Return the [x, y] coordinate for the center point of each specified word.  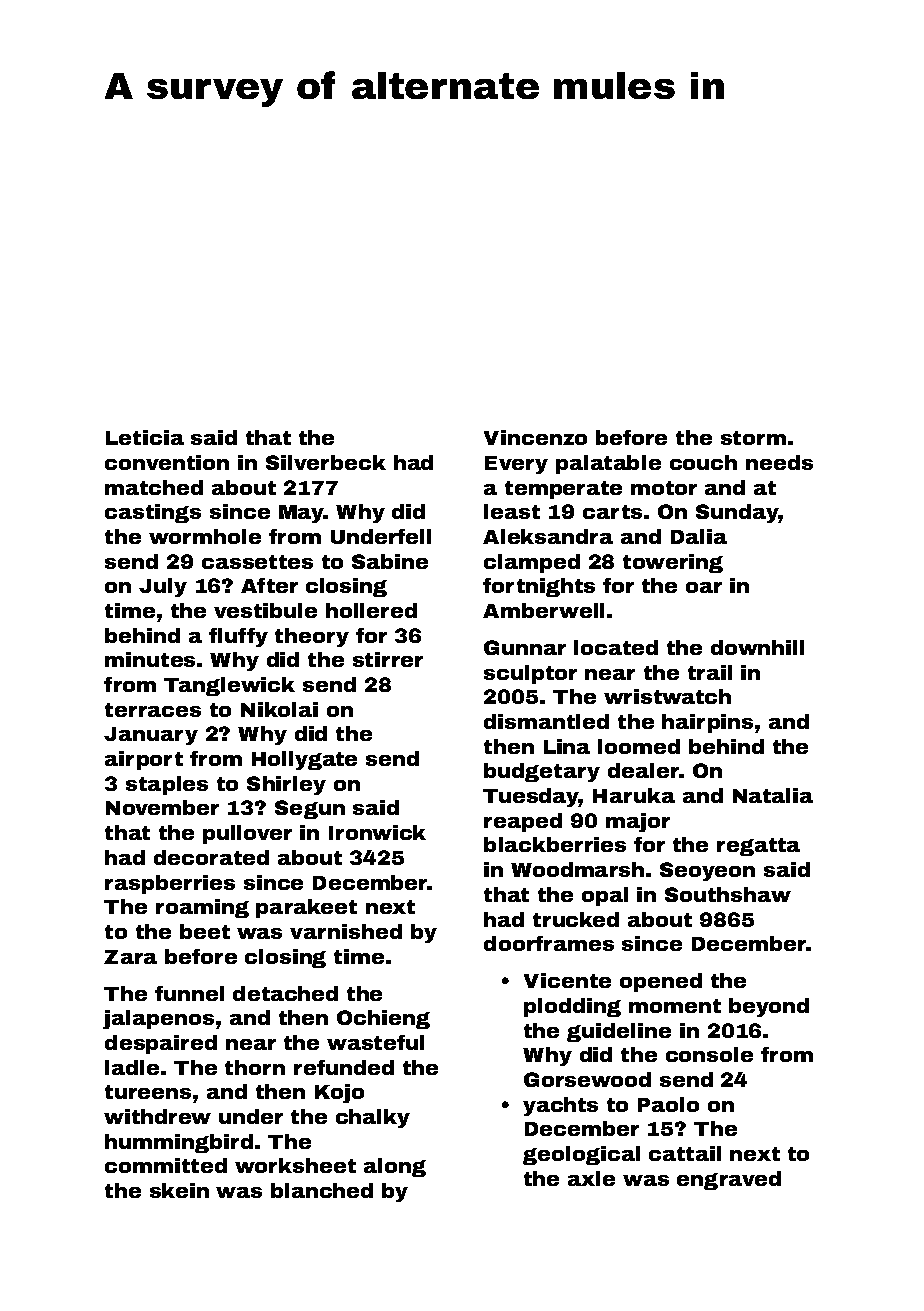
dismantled [546, 721]
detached [285, 993]
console [709, 1054]
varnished [346, 931]
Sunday [737, 513]
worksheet [295, 1165]
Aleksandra [548, 536]
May [301, 514]
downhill [757, 647]
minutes [150, 659]
